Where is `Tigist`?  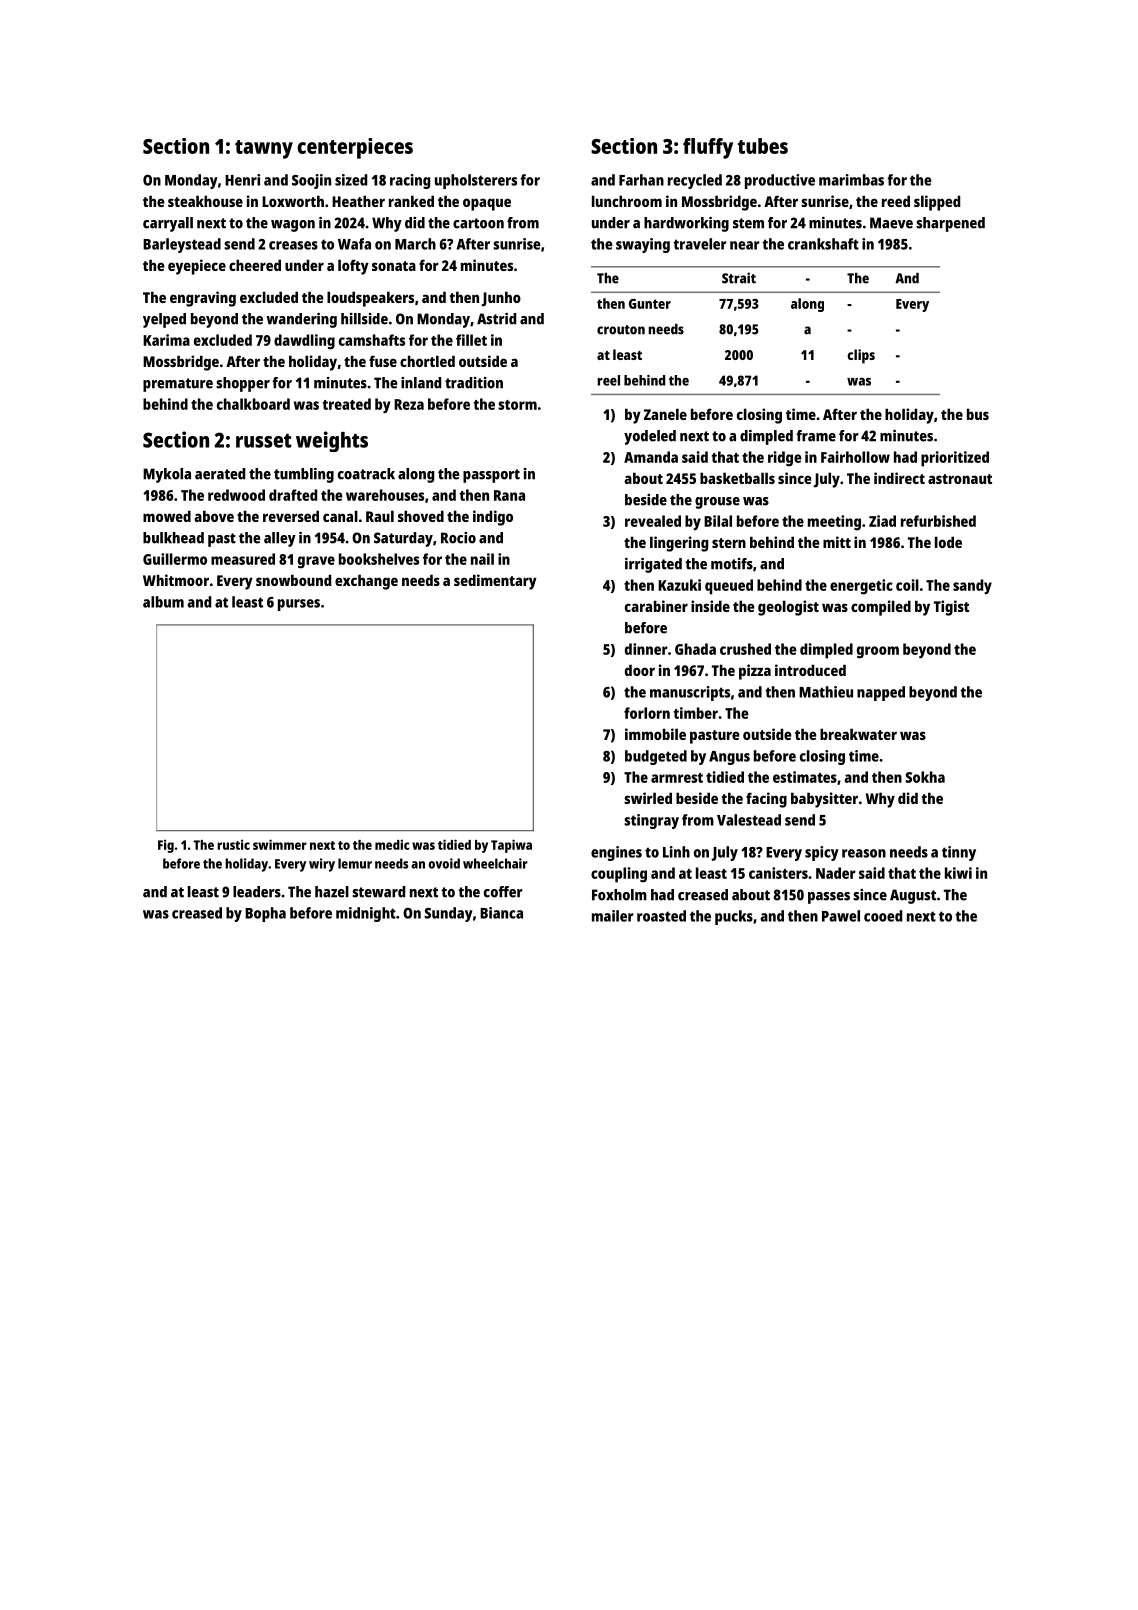
Tigist is located at coordinates (951, 608).
